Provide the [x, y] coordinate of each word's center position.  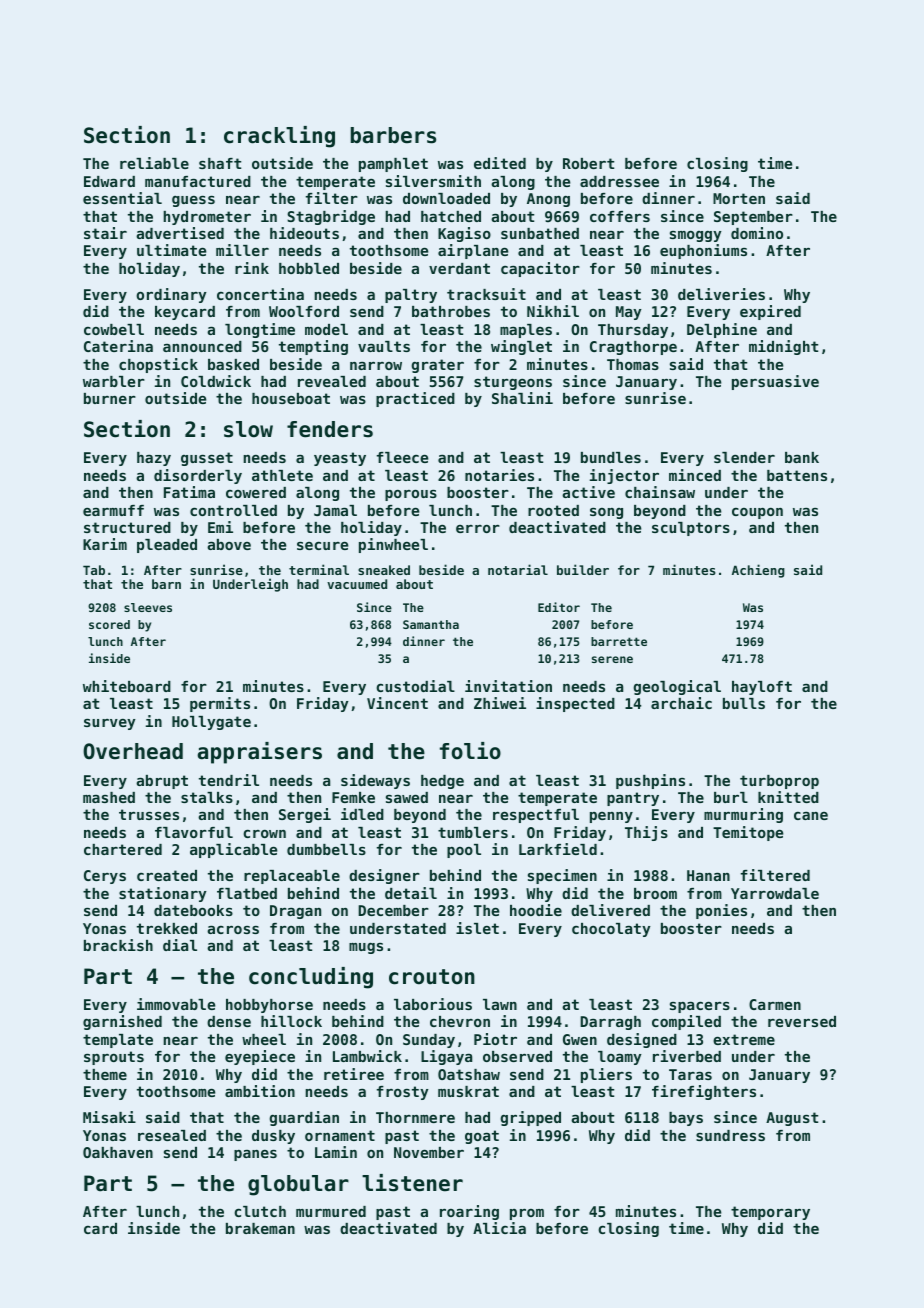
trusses [149, 814]
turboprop [779, 782]
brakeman [260, 1228]
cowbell [114, 329]
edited [500, 163]
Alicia [499, 1228]
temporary [770, 1213]
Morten [739, 198]
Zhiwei [500, 703]
